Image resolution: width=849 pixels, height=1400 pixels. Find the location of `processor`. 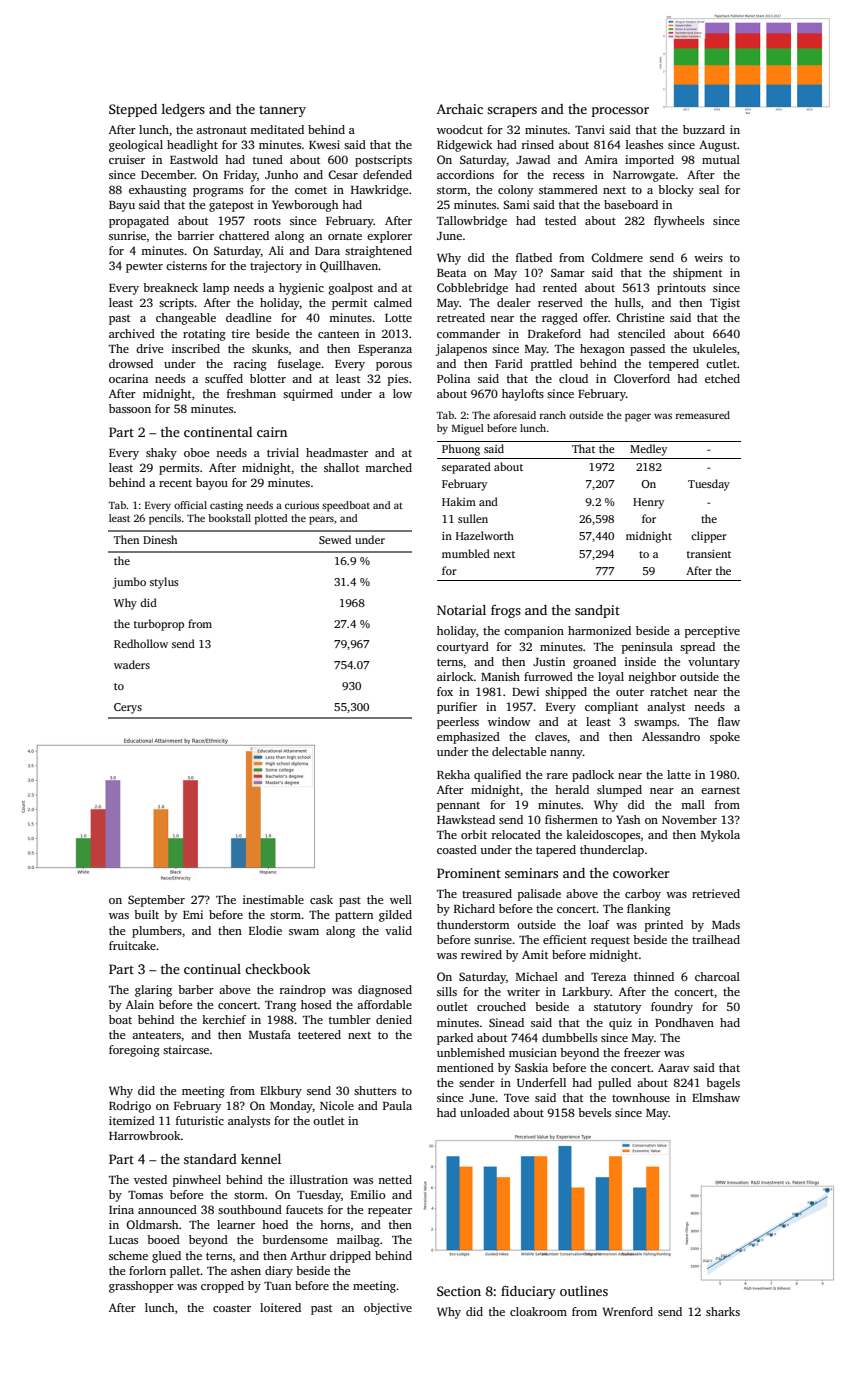

processor is located at coordinates (620, 112).
